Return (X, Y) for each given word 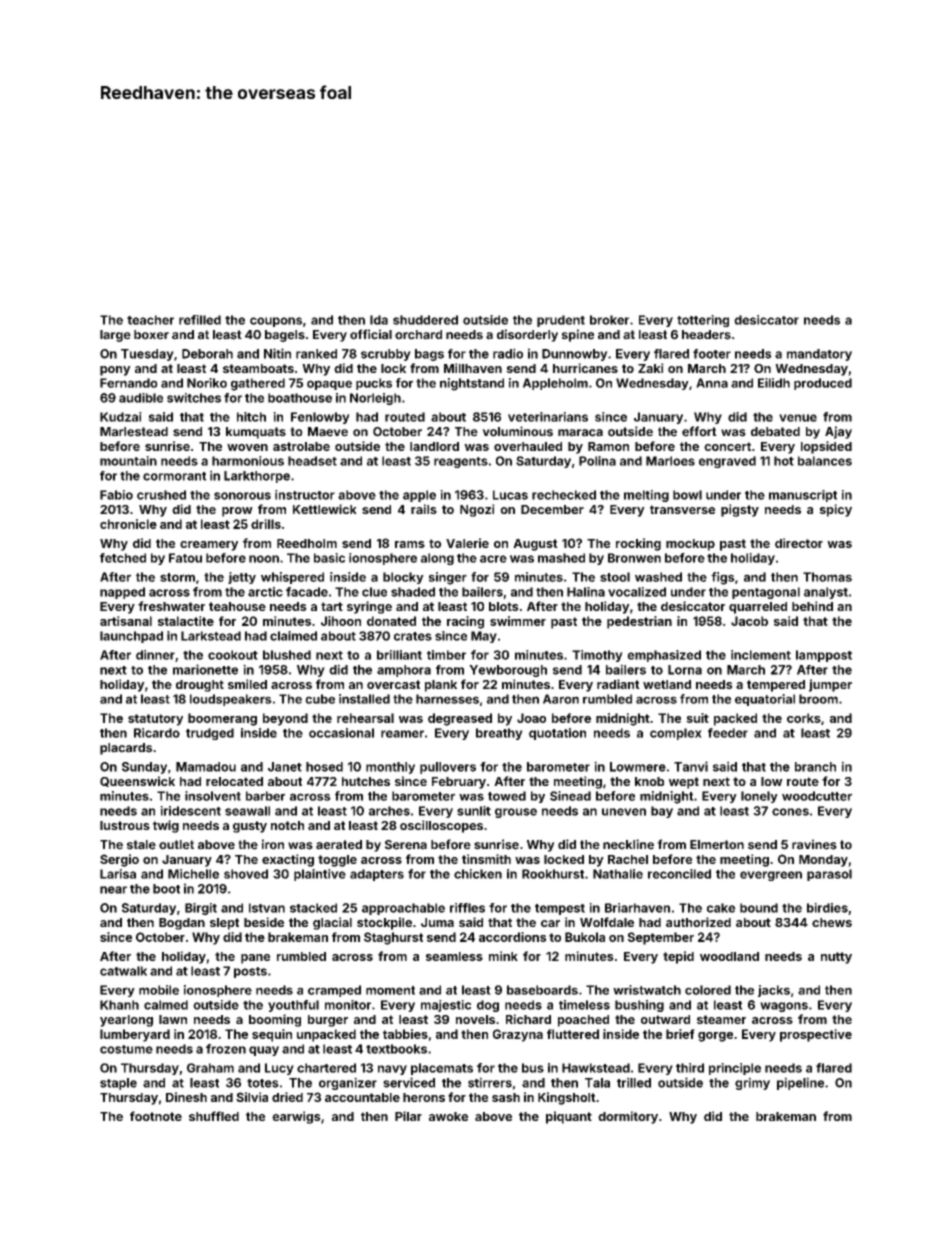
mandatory (819, 355)
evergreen (771, 876)
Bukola (585, 937)
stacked (313, 908)
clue (374, 592)
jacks (774, 991)
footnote (156, 1116)
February (459, 783)
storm (177, 577)
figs (723, 578)
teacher (150, 320)
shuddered (425, 320)
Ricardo (157, 733)
